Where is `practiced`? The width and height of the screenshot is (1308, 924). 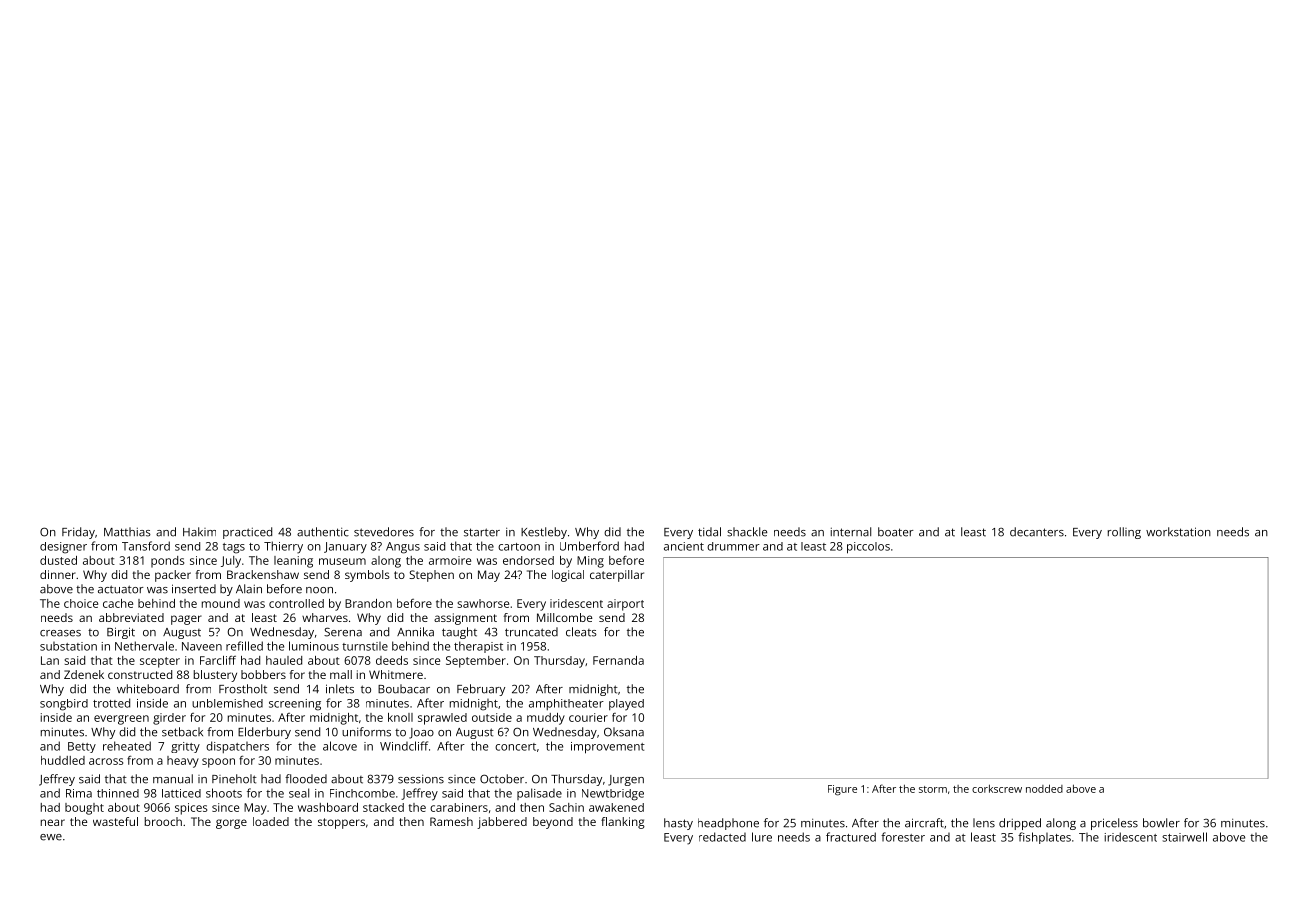
practiced is located at coordinates (247, 533).
